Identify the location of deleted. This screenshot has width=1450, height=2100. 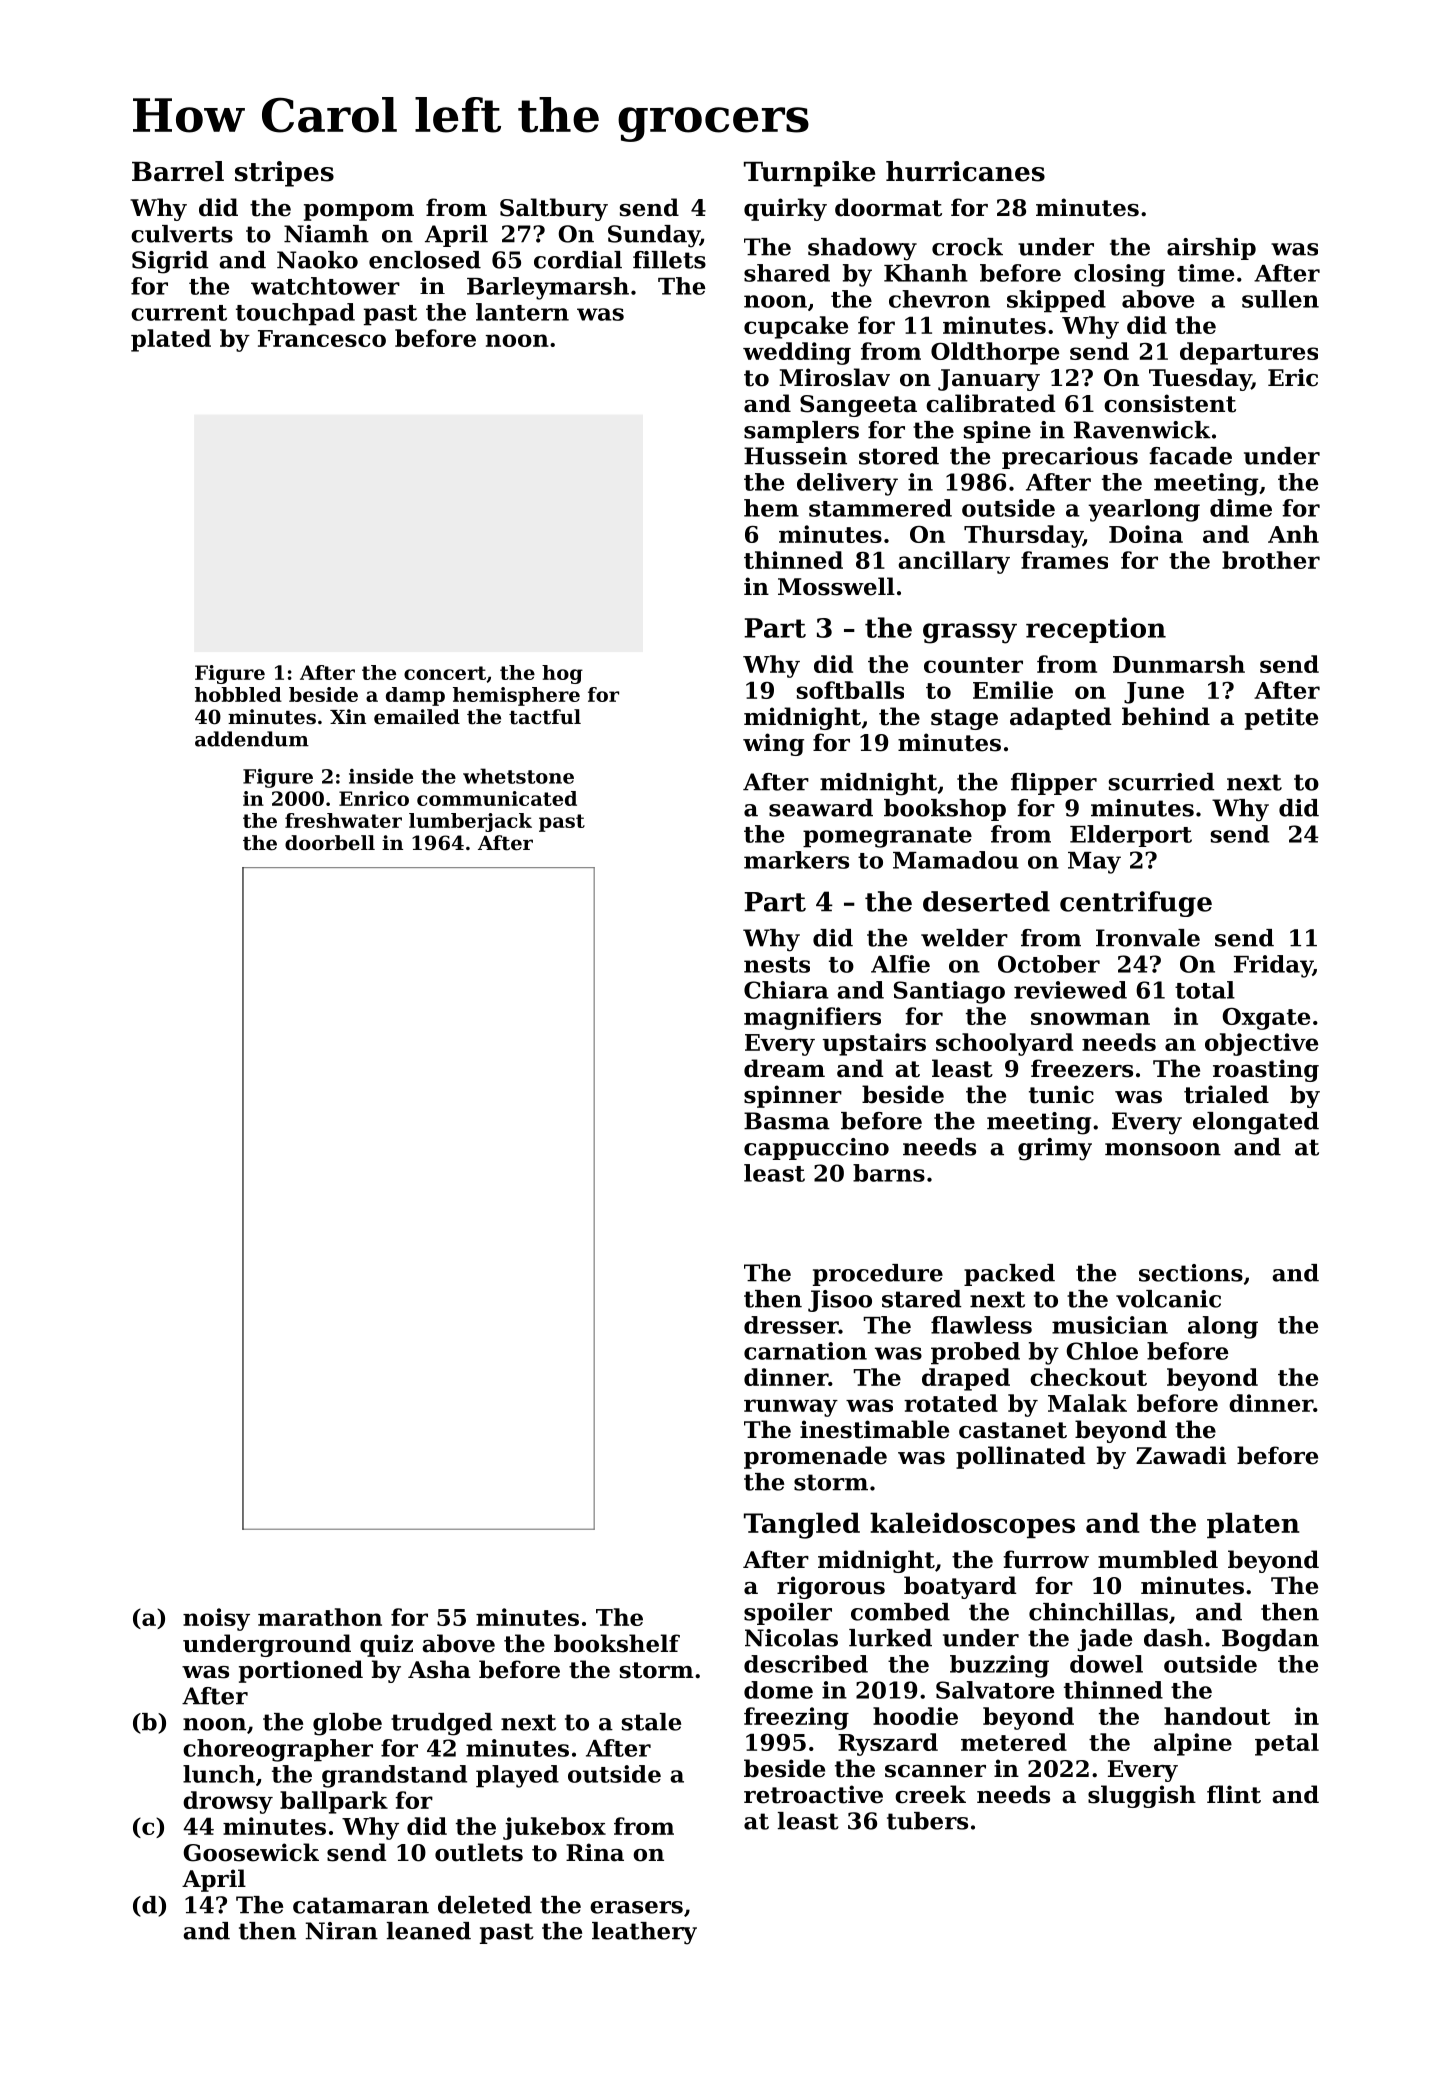
(485, 1905).
